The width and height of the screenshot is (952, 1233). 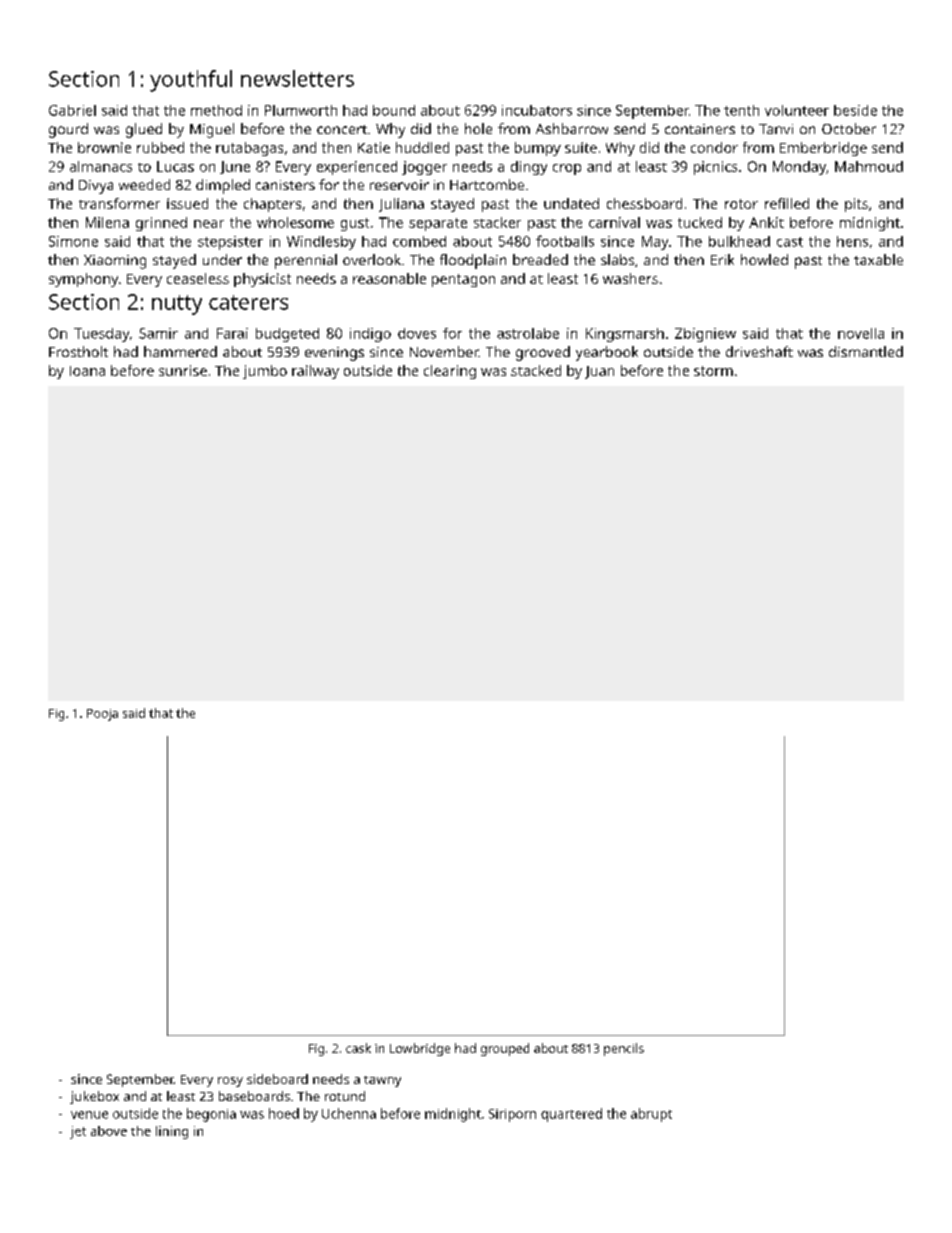 I want to click on railway, so click(x=315, y=372).
